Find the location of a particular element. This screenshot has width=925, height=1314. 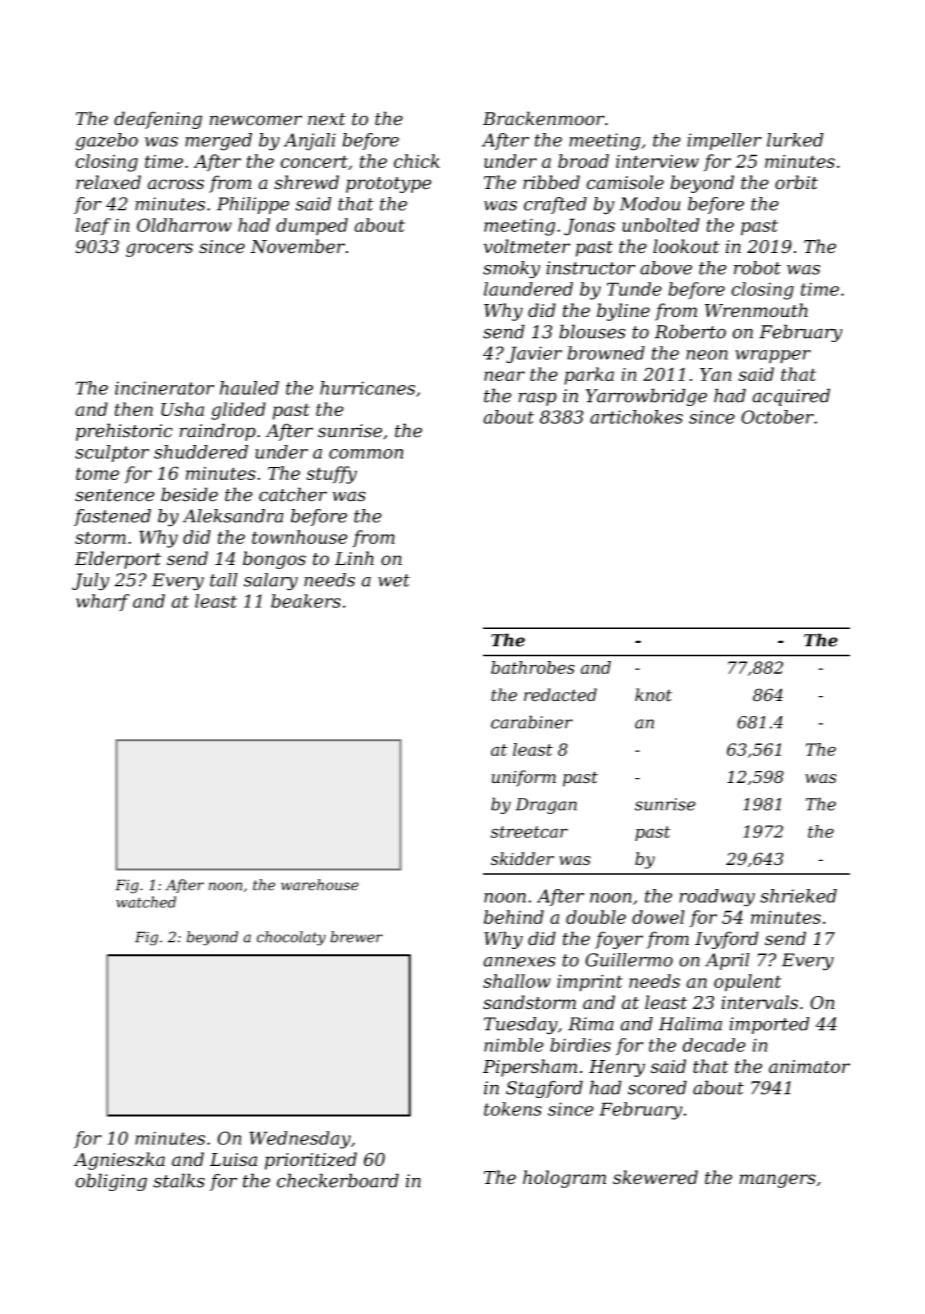

nimble is located at coordinates (514, 1045).
